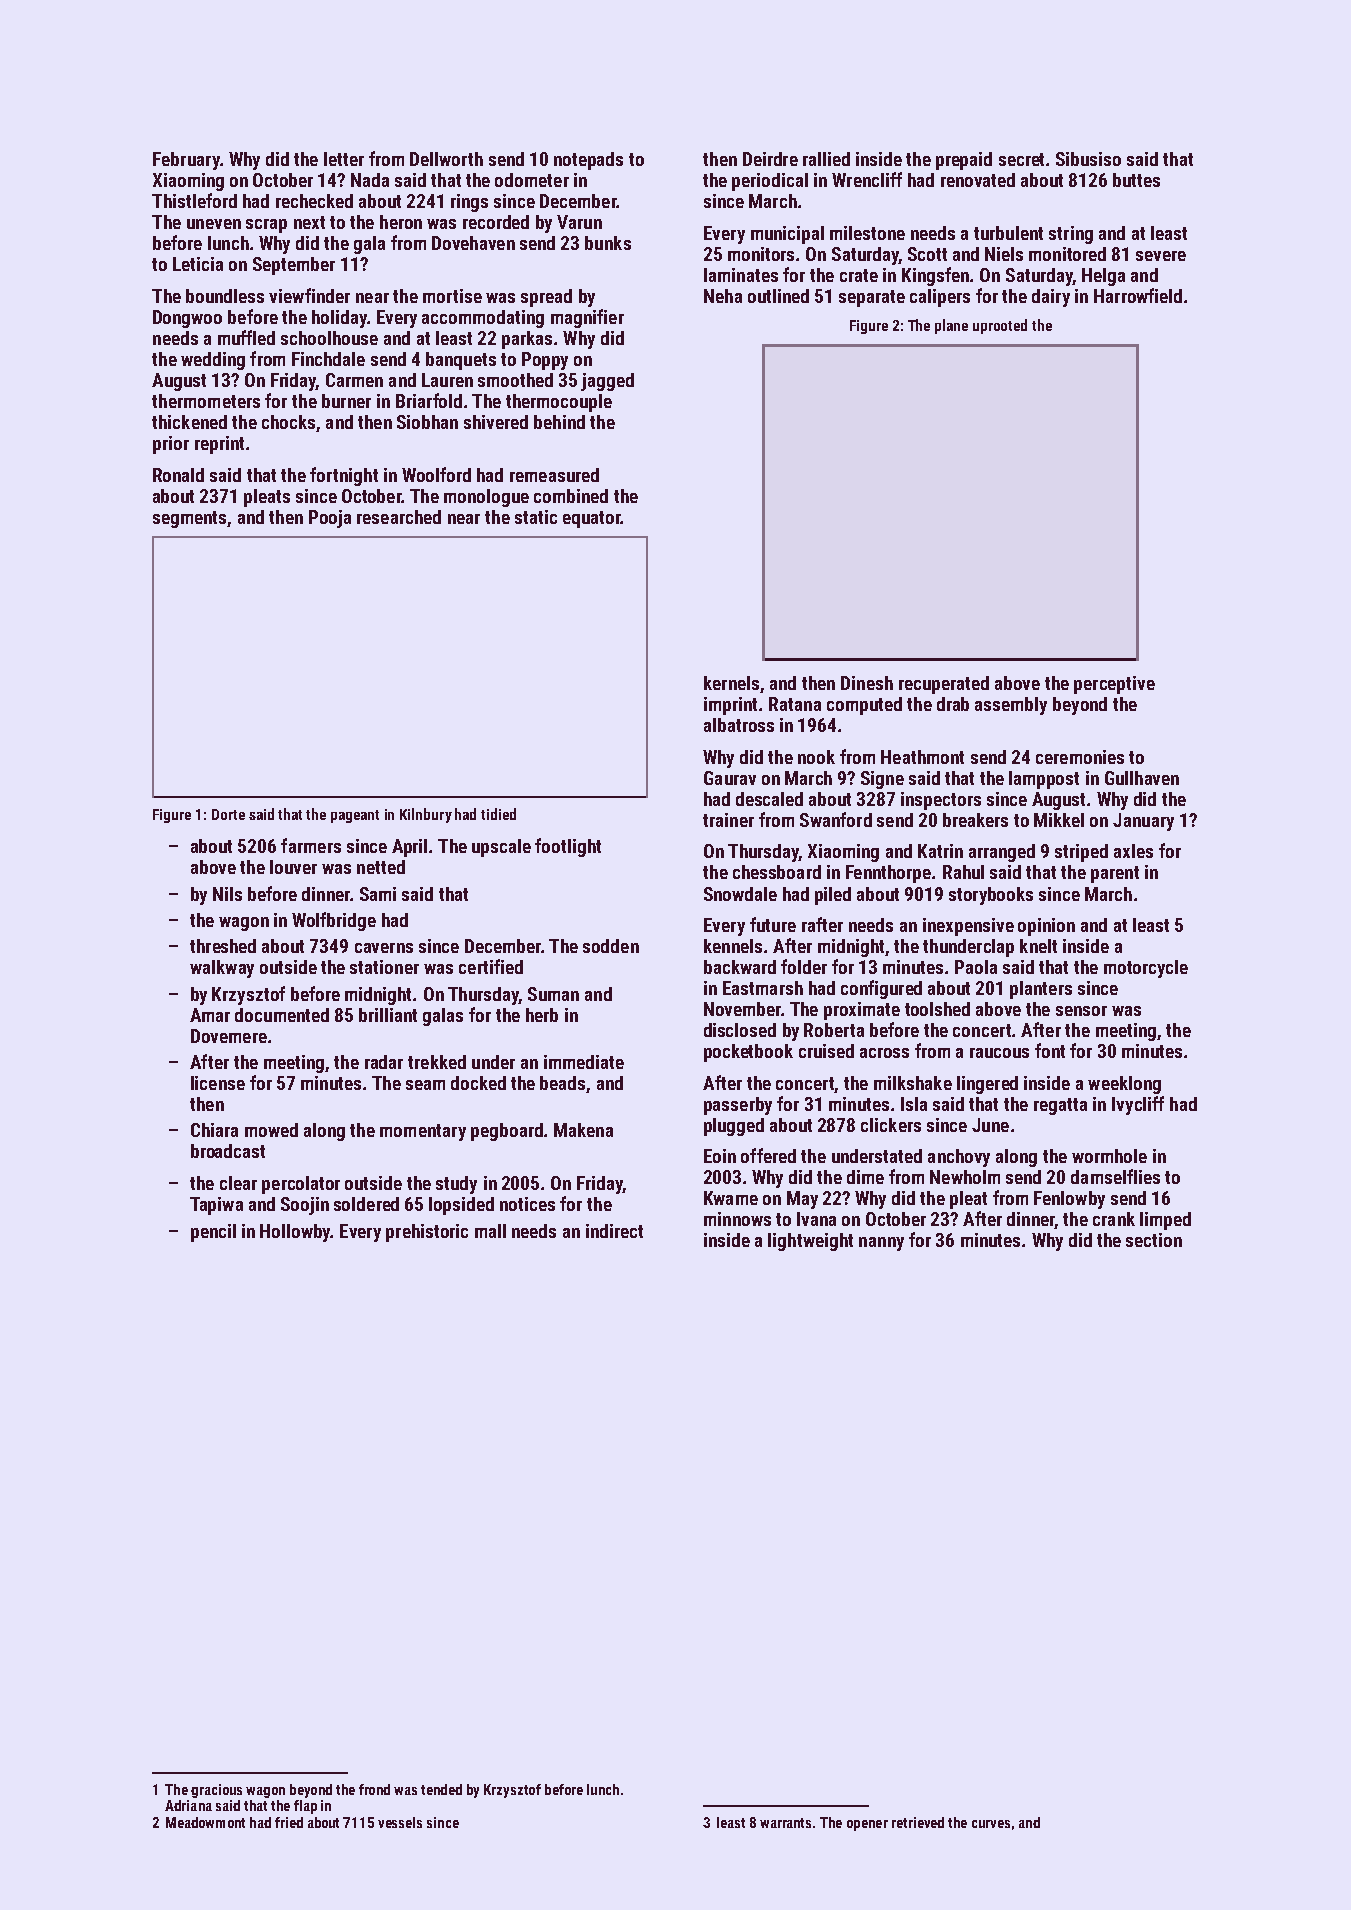  What do you see at coordinates (588, 161) in the image?
I see `notepads` at bounding box center [588, 161].
